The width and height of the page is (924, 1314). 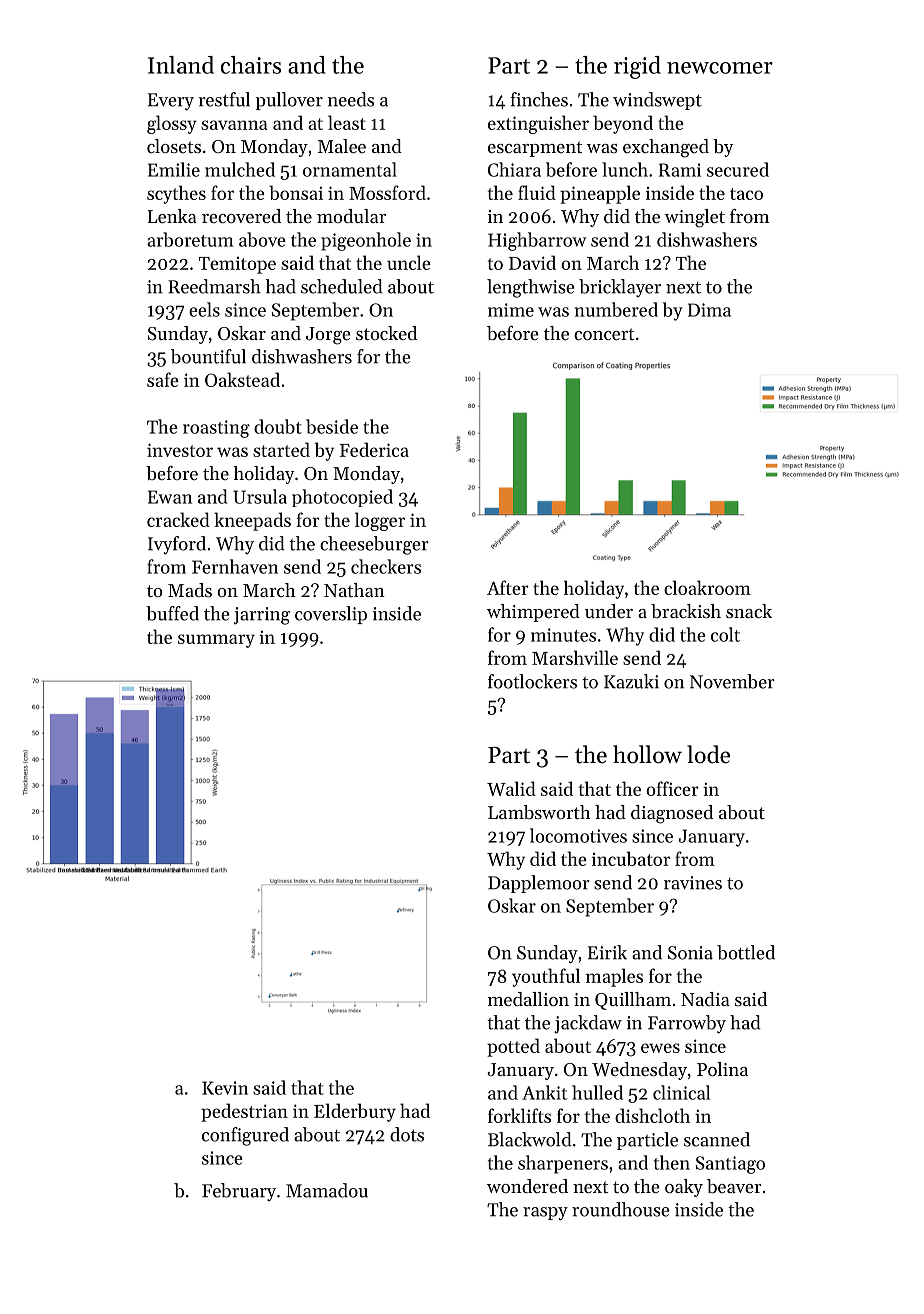 I want to click on safe, so click(x=163, y=379).
